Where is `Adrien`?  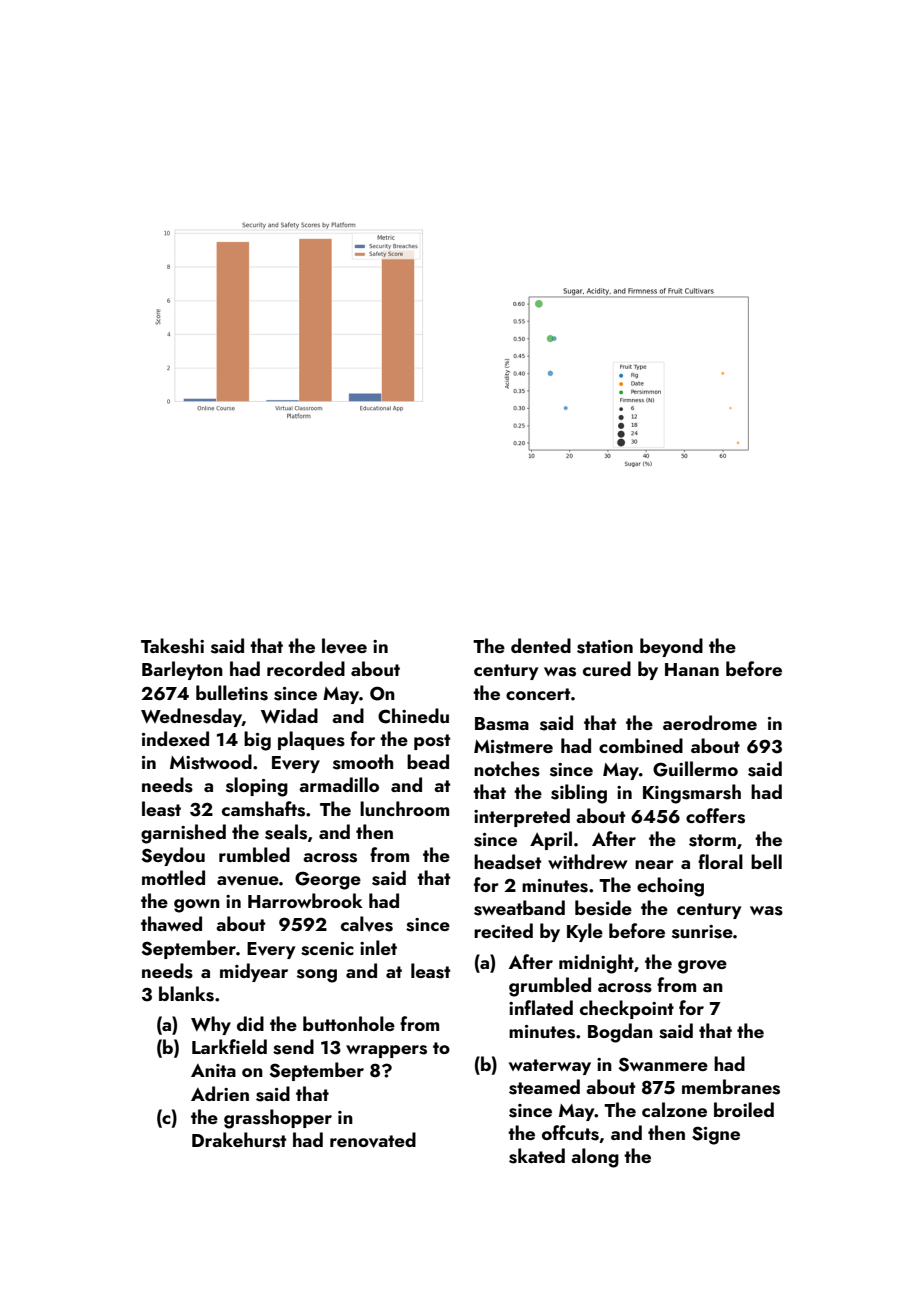 Adrien is located at coordinates (220, 1093).
